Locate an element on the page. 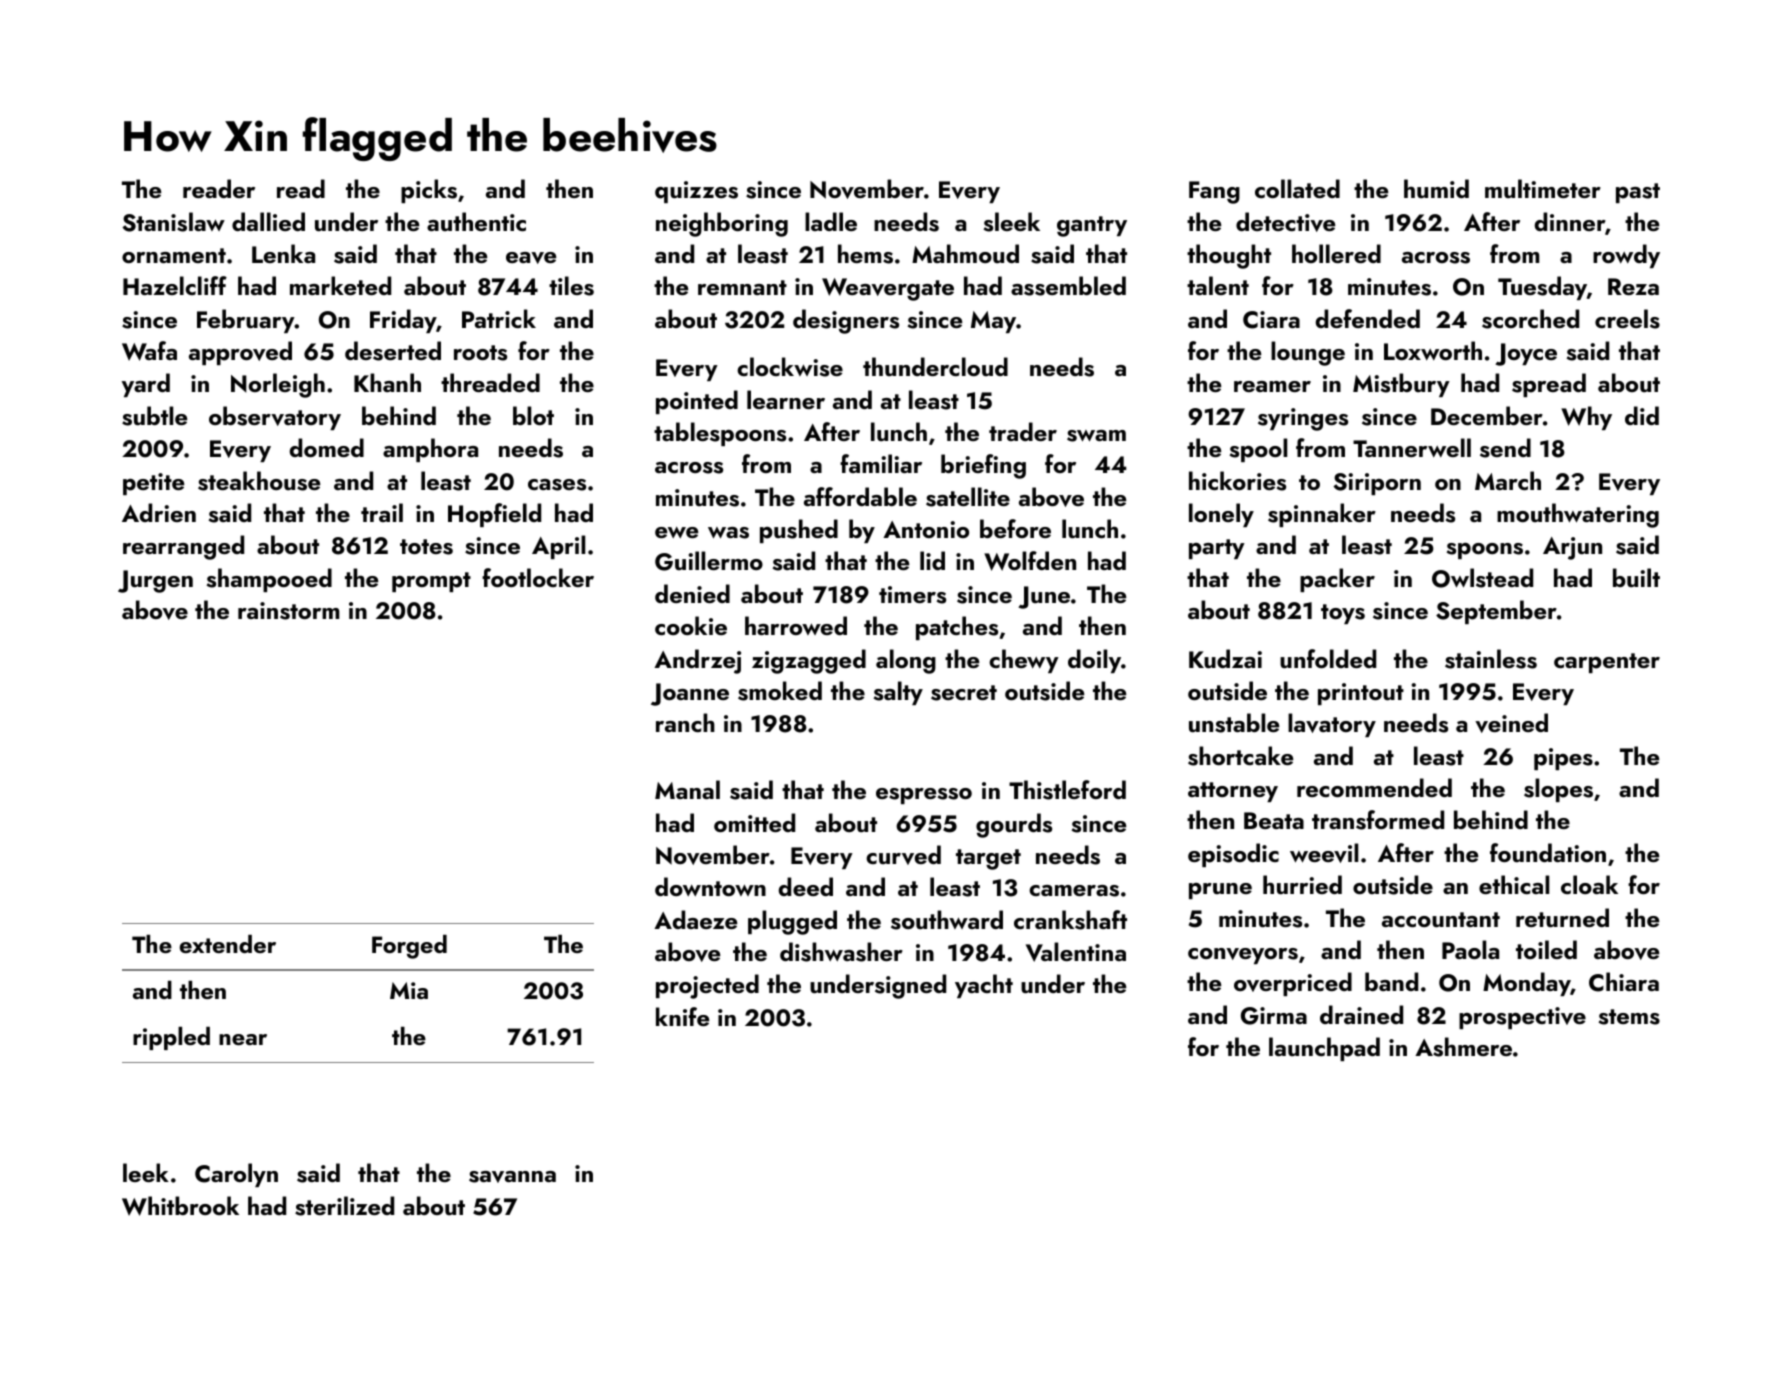 This image has width=1782, height=1377. Mia is located at coordinates (409, 990).
